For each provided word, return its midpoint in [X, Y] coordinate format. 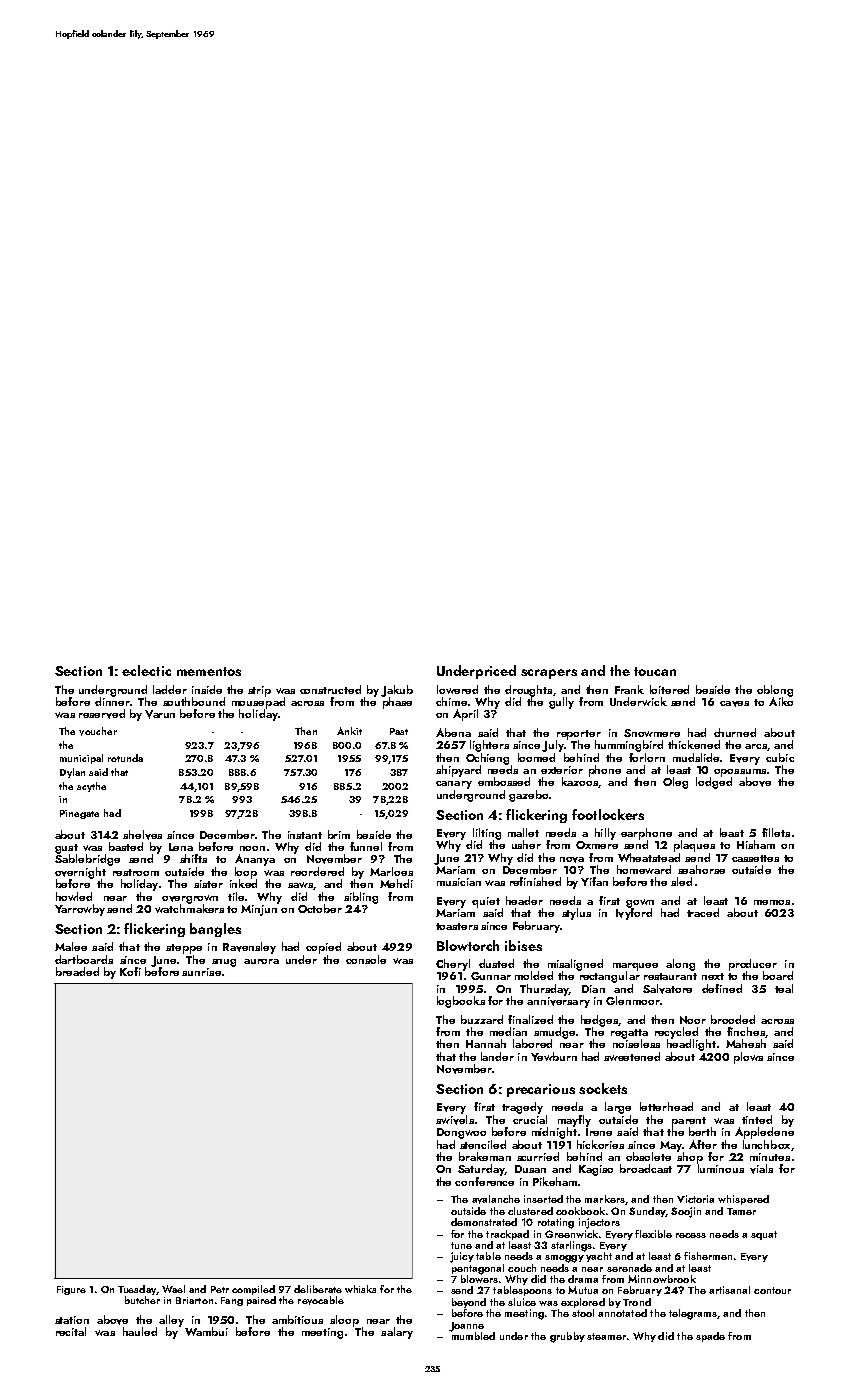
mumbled [473, 1335]
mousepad [258, 703]
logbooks [461, 1002]
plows [748, 1058]
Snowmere [652, 733]
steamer [606, 1336]
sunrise [201, 972]
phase [397, 703]
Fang [232, 1301]
